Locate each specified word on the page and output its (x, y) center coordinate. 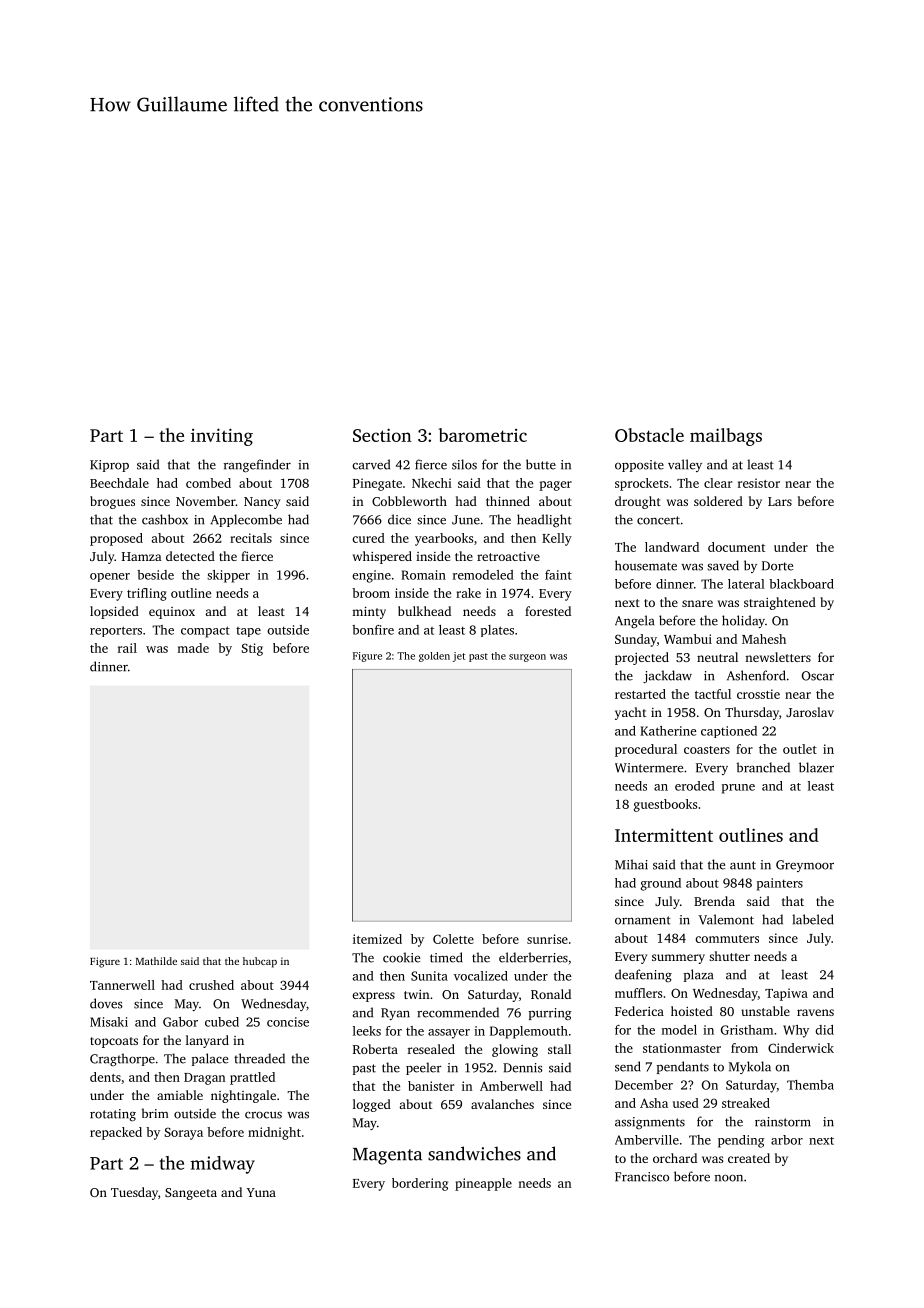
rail (127, 648)
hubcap (260, 962)
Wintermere (649, 768)
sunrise (547, 939)
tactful (713, 694)
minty (369, 613)
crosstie (758, 694)
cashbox (165, 519)
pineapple (483, 1184)
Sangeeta (191, 1194)
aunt (743, 865)
